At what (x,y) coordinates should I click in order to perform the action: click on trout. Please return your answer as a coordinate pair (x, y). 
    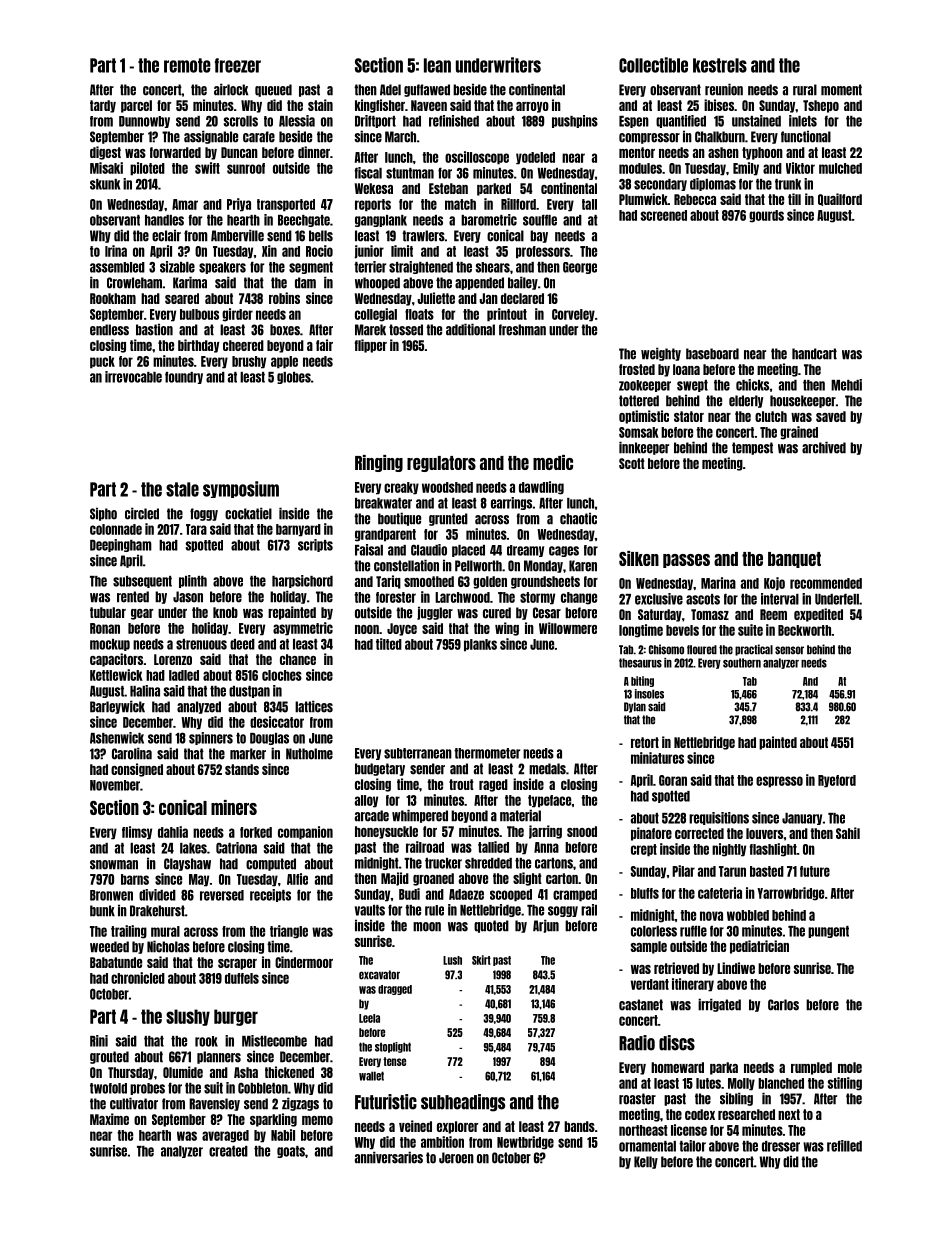
    Looking at the image, I should click on (461, 784).
